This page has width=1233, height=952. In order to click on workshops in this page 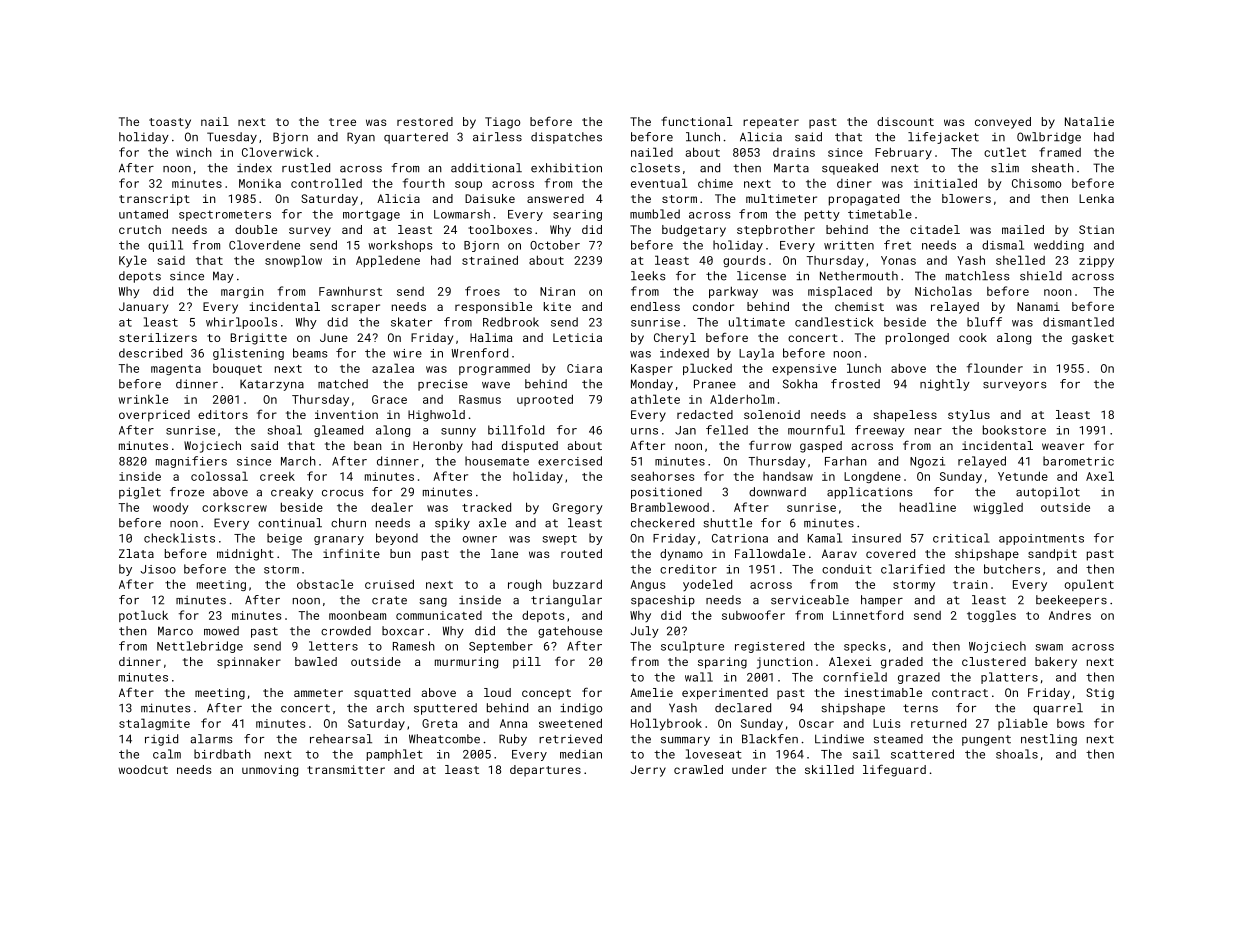, I will do `click(400, 246)`.
